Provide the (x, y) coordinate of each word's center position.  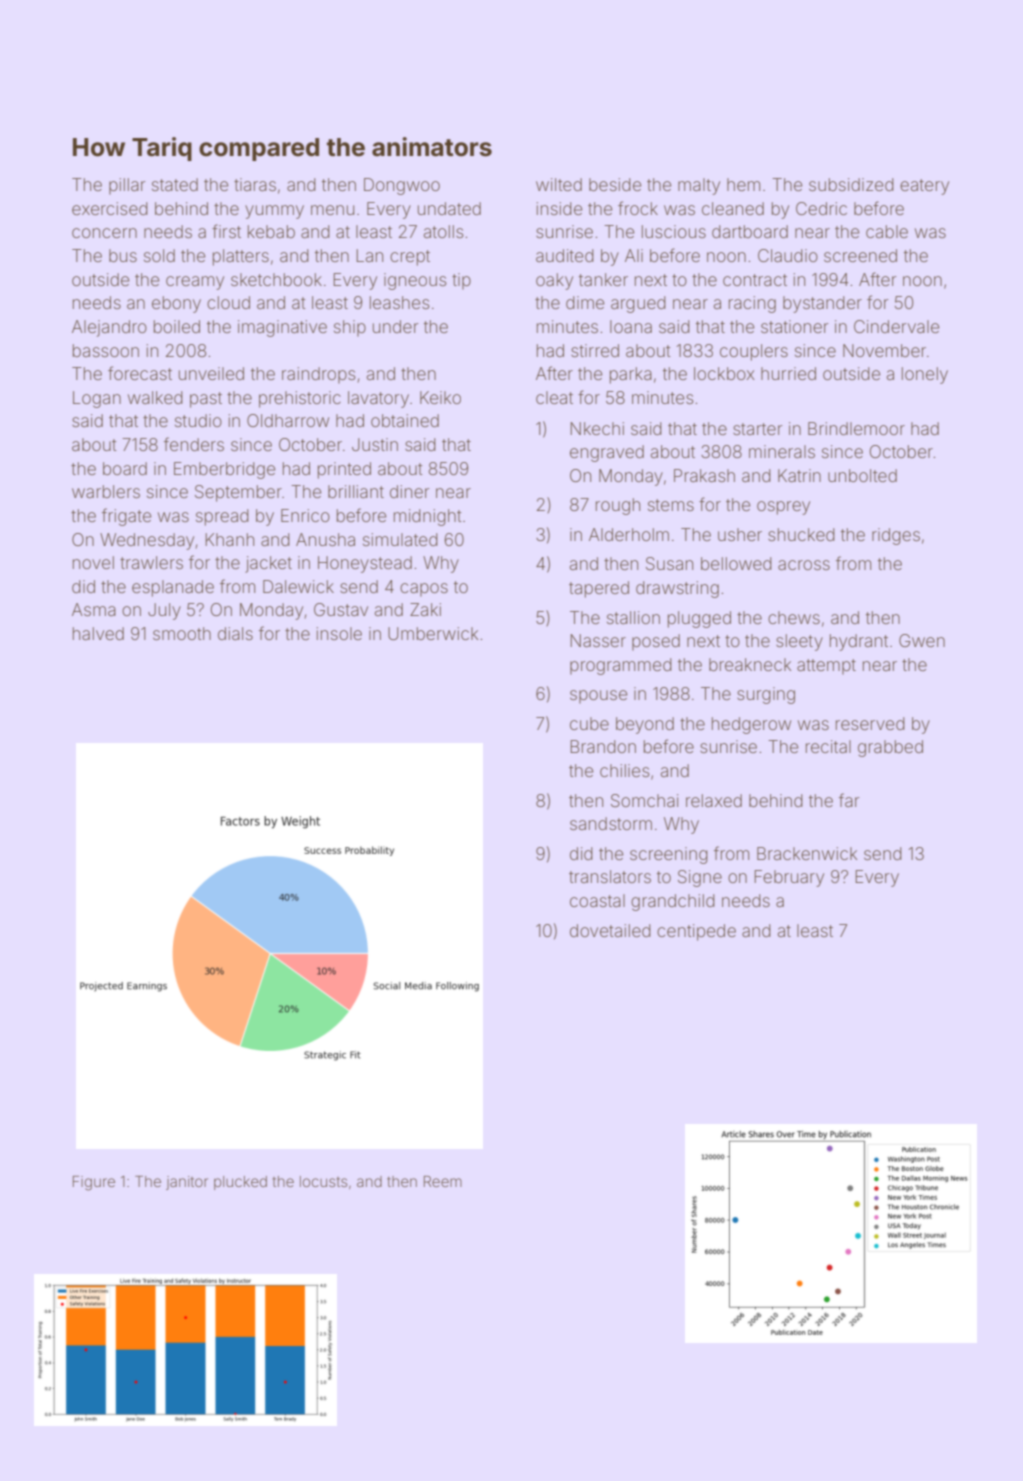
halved (98, 633)
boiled (177, 326)
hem (743, 184)
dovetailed (610, 930)
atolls (444, 231)
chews (794, 617)
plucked (240, 1183)
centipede (696, 932)
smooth (182, 633)
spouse (598, 697)
